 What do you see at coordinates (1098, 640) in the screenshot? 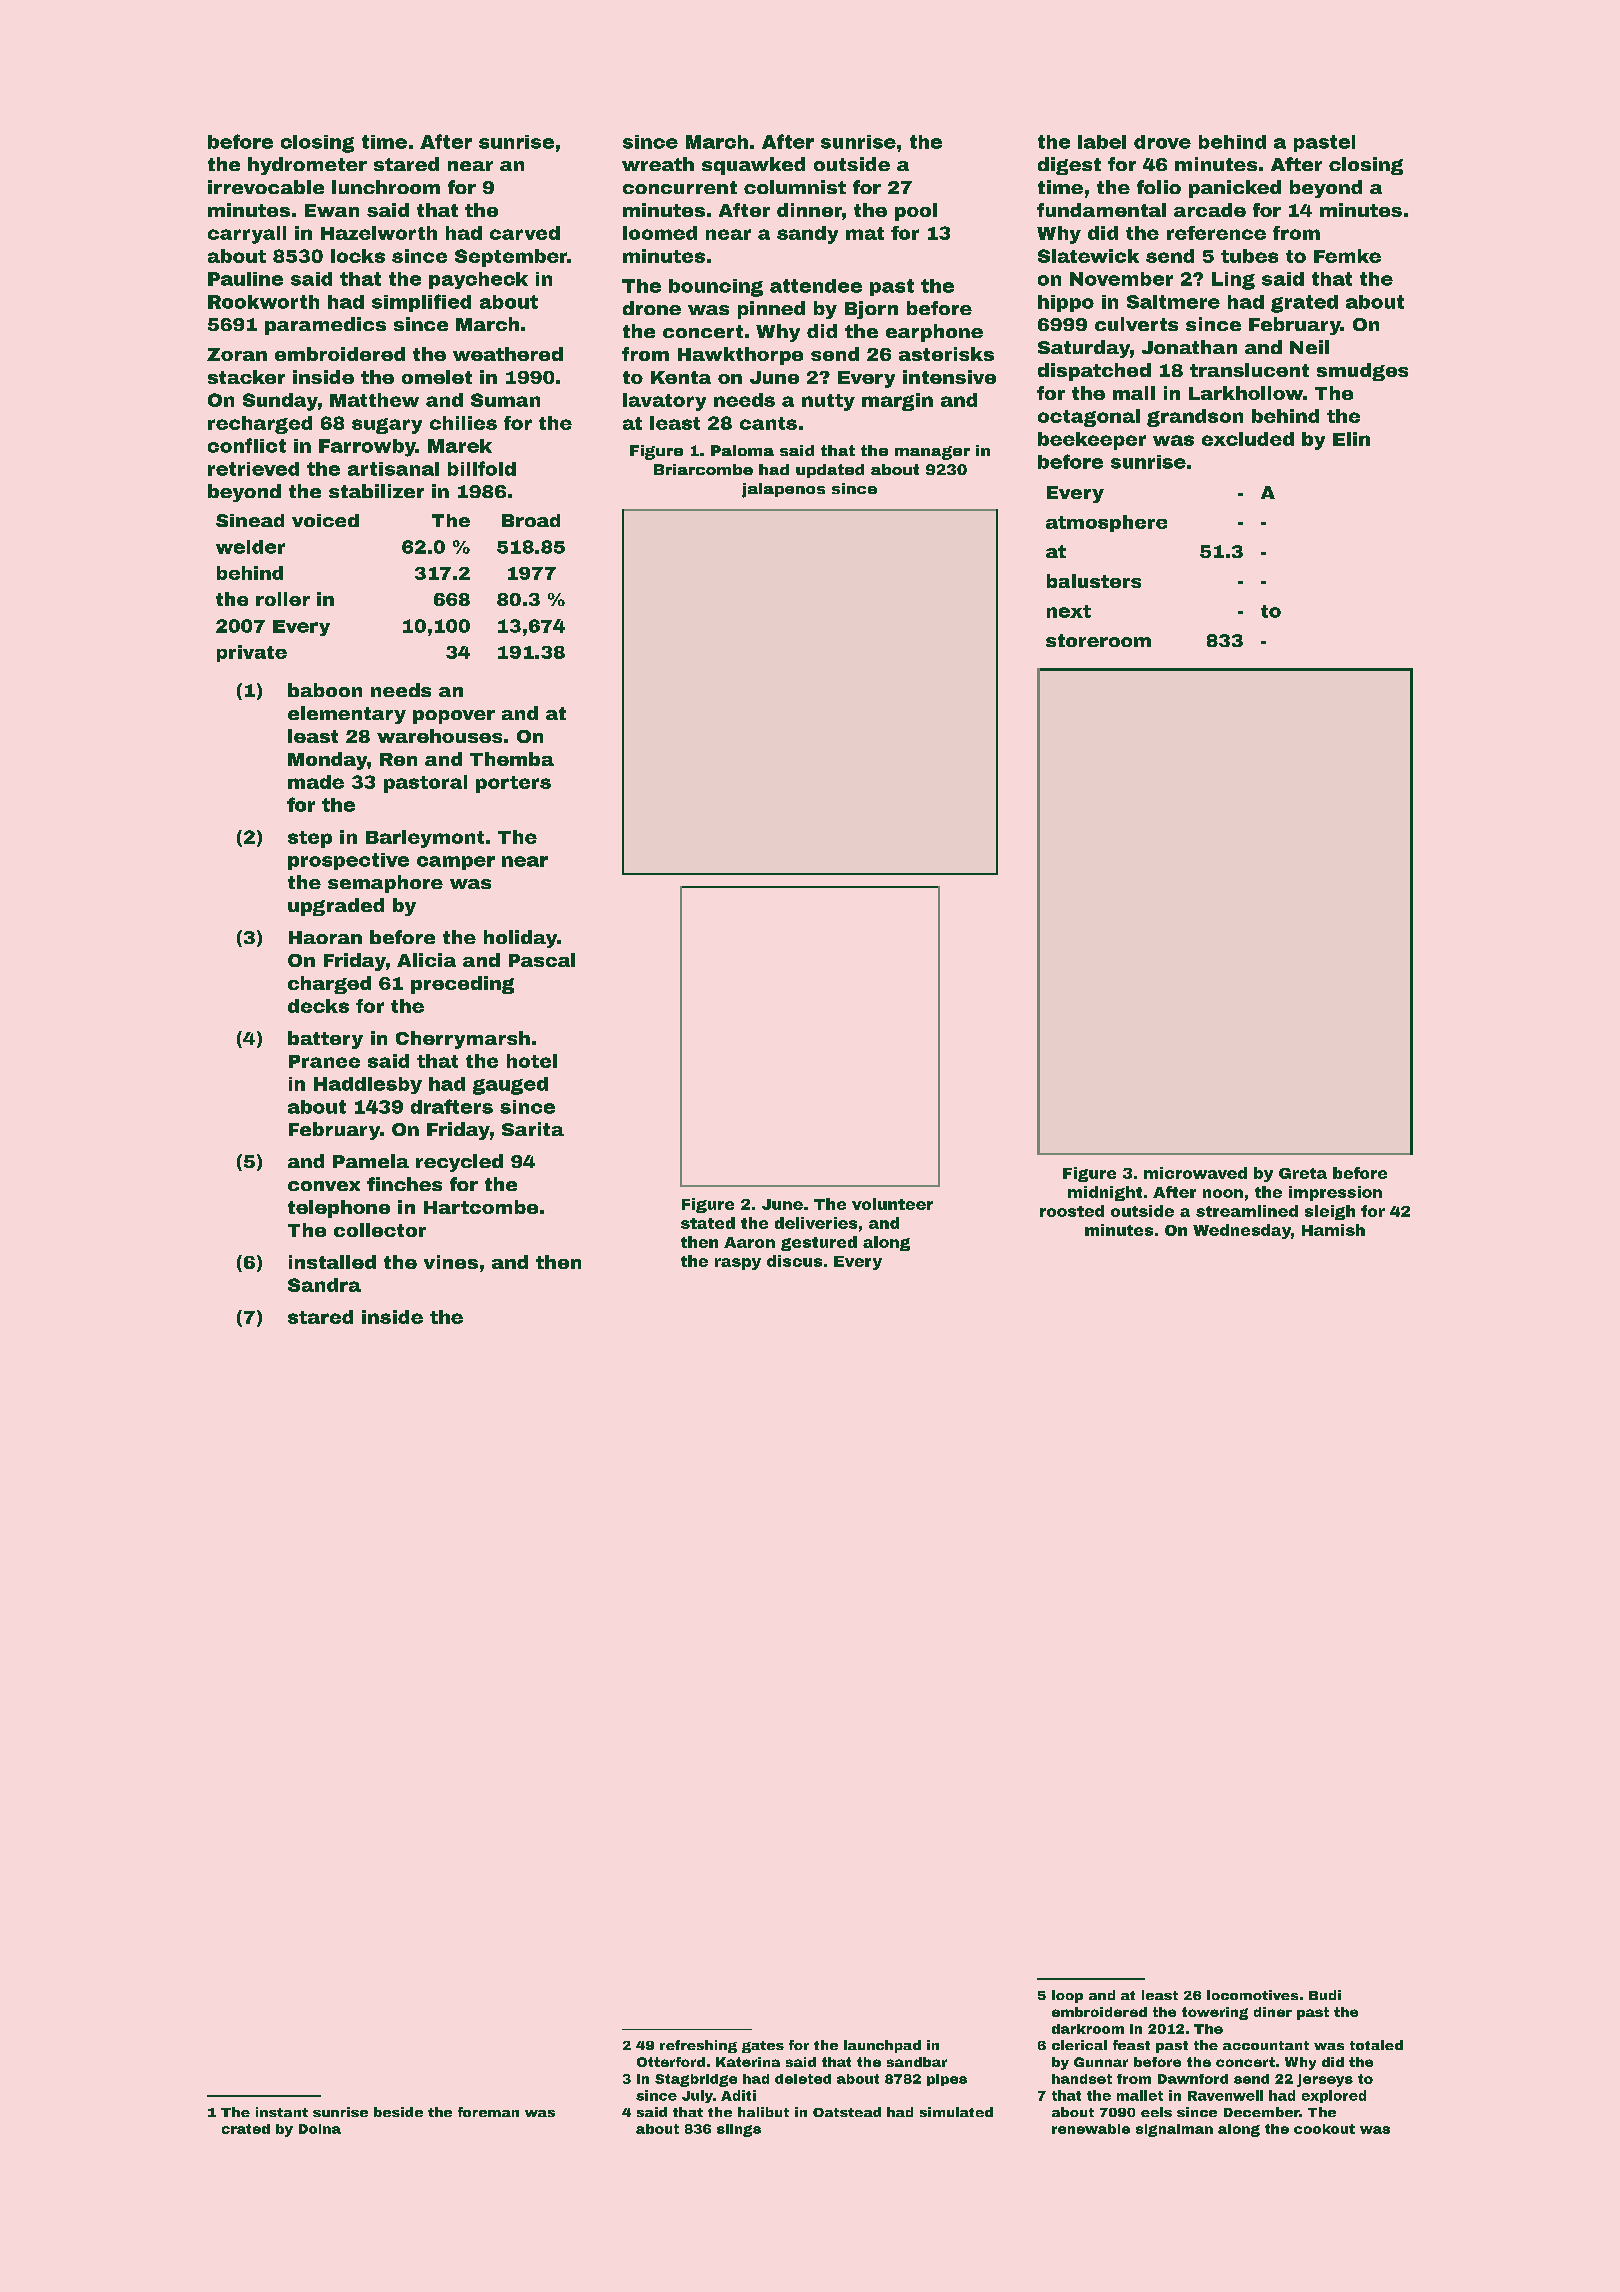
I see `storeroom` at bounding box center [1098, 640].
